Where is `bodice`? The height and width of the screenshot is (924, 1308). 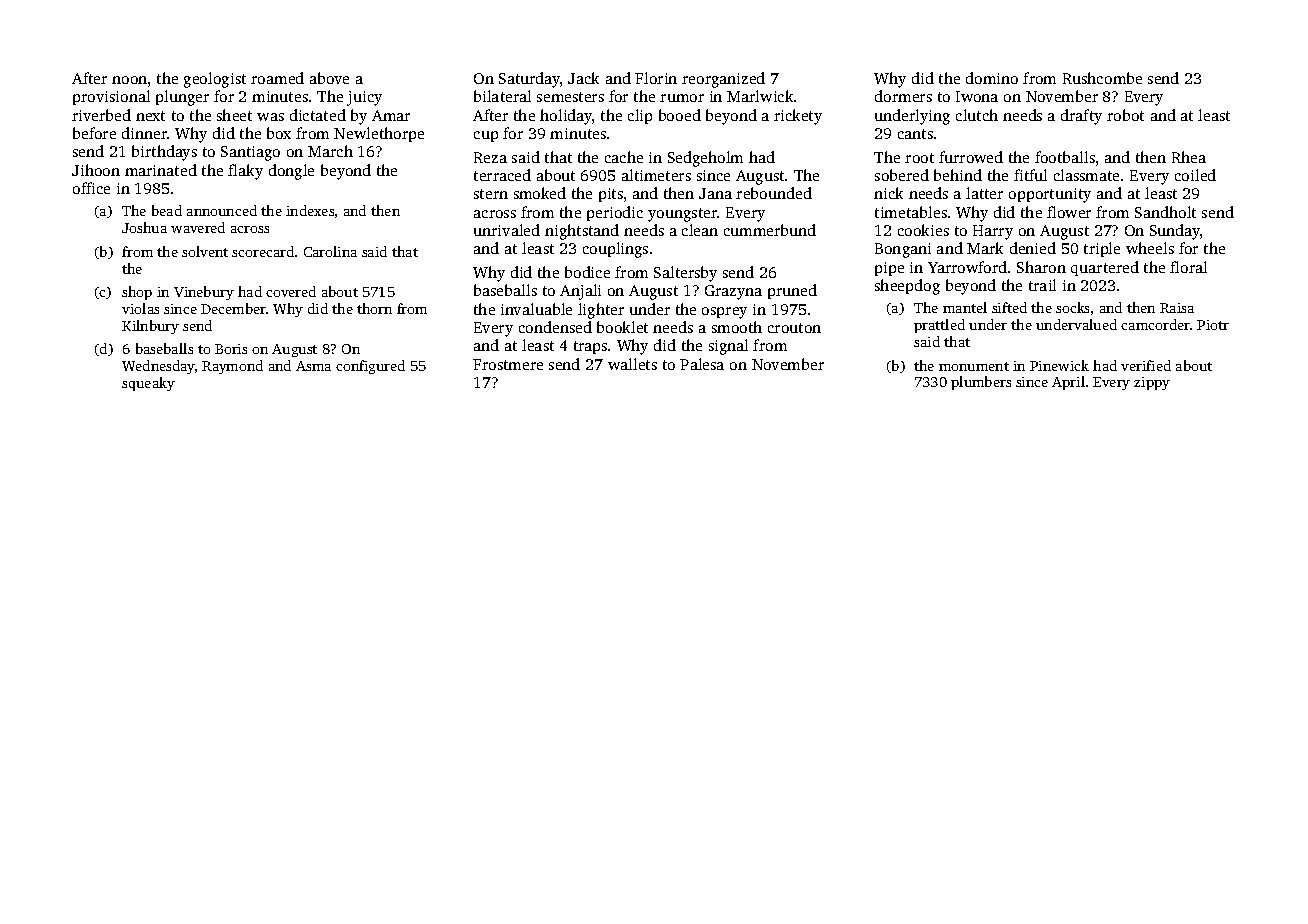 bodice is located at coordinates (587, 272).
